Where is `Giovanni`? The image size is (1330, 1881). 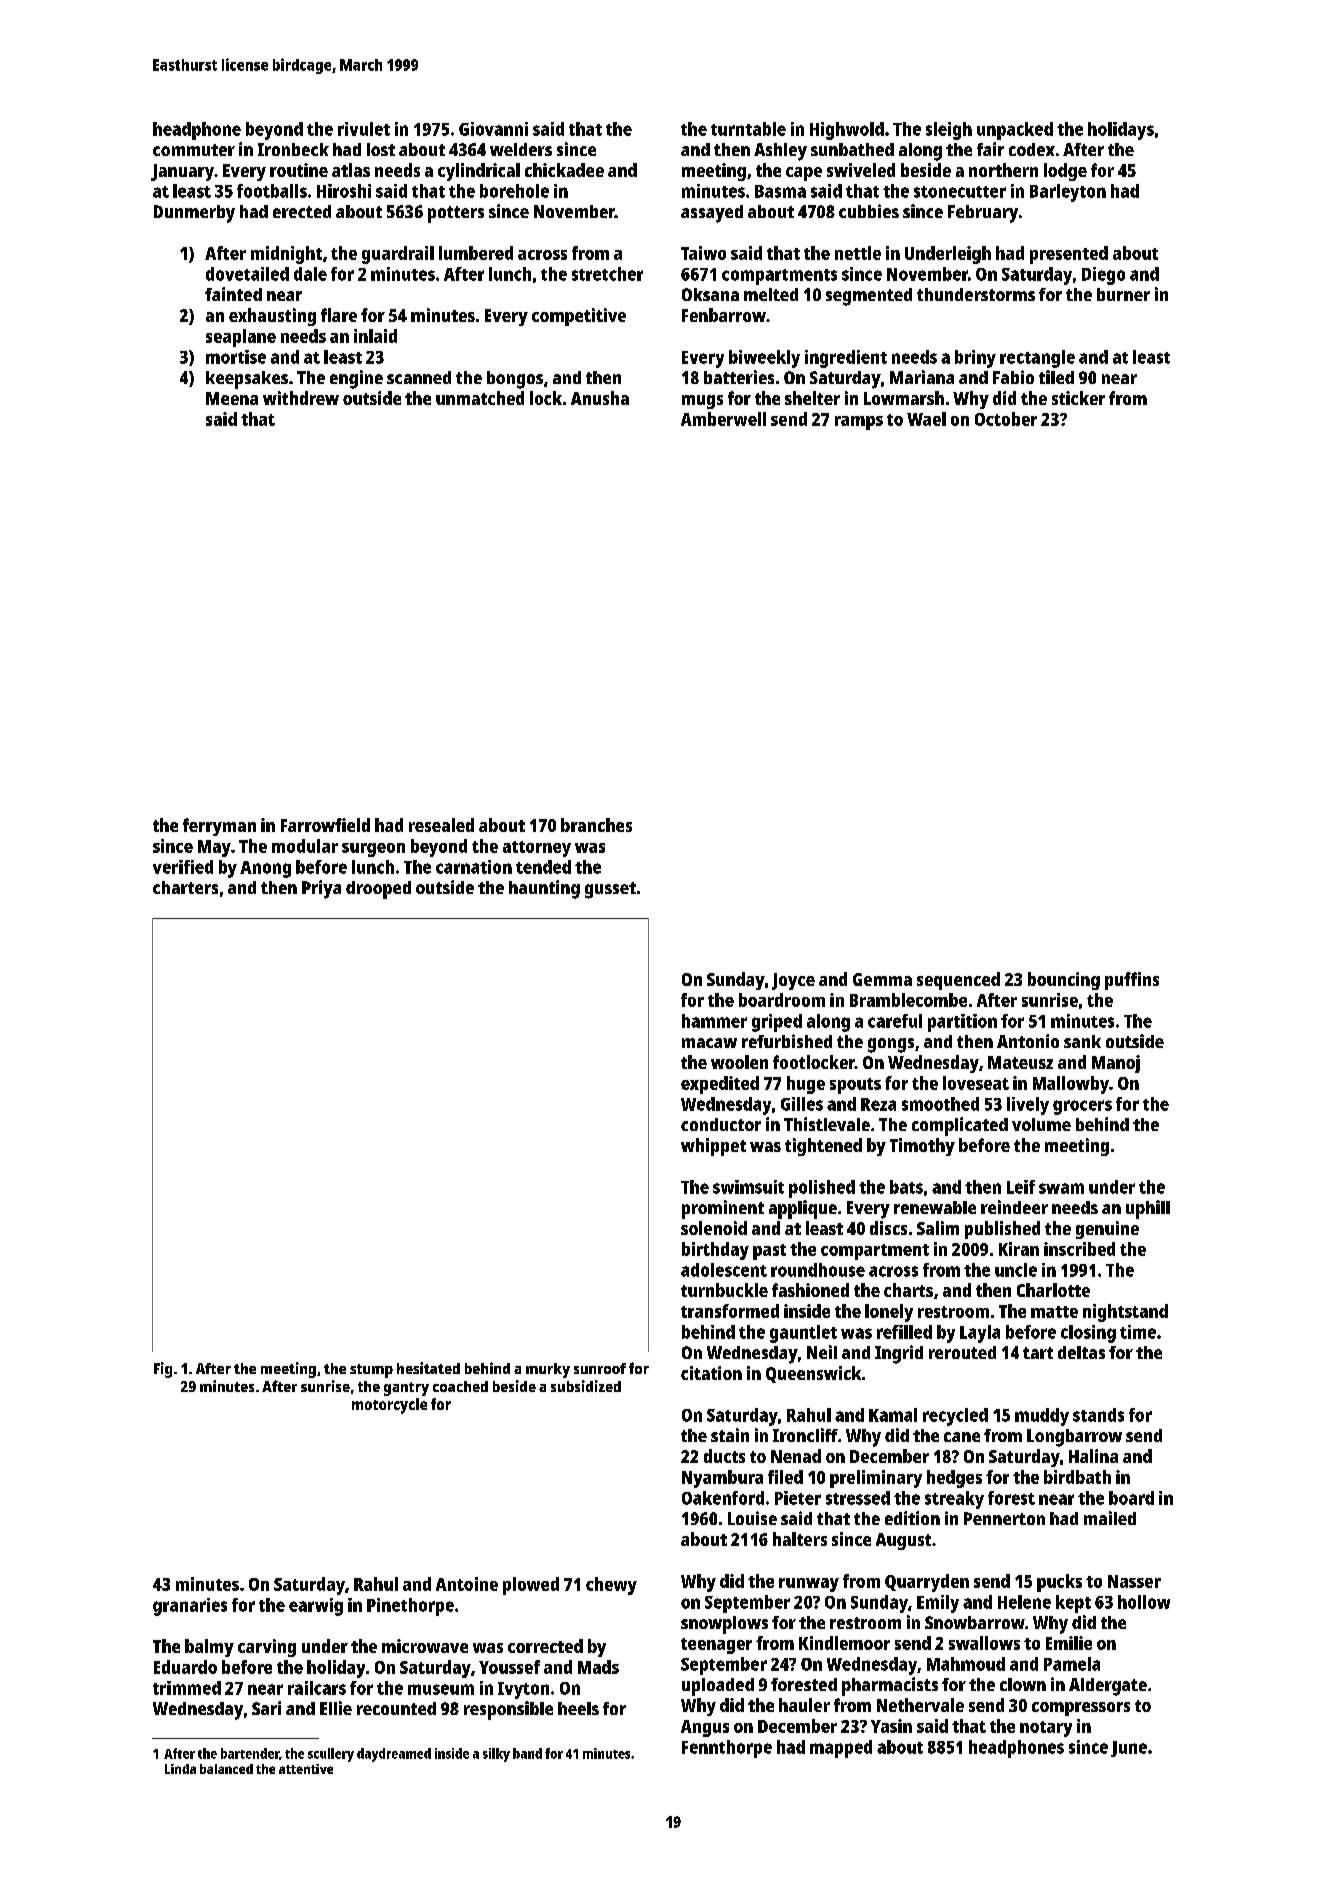
Giovanni is located at coordinates (493, 129).
